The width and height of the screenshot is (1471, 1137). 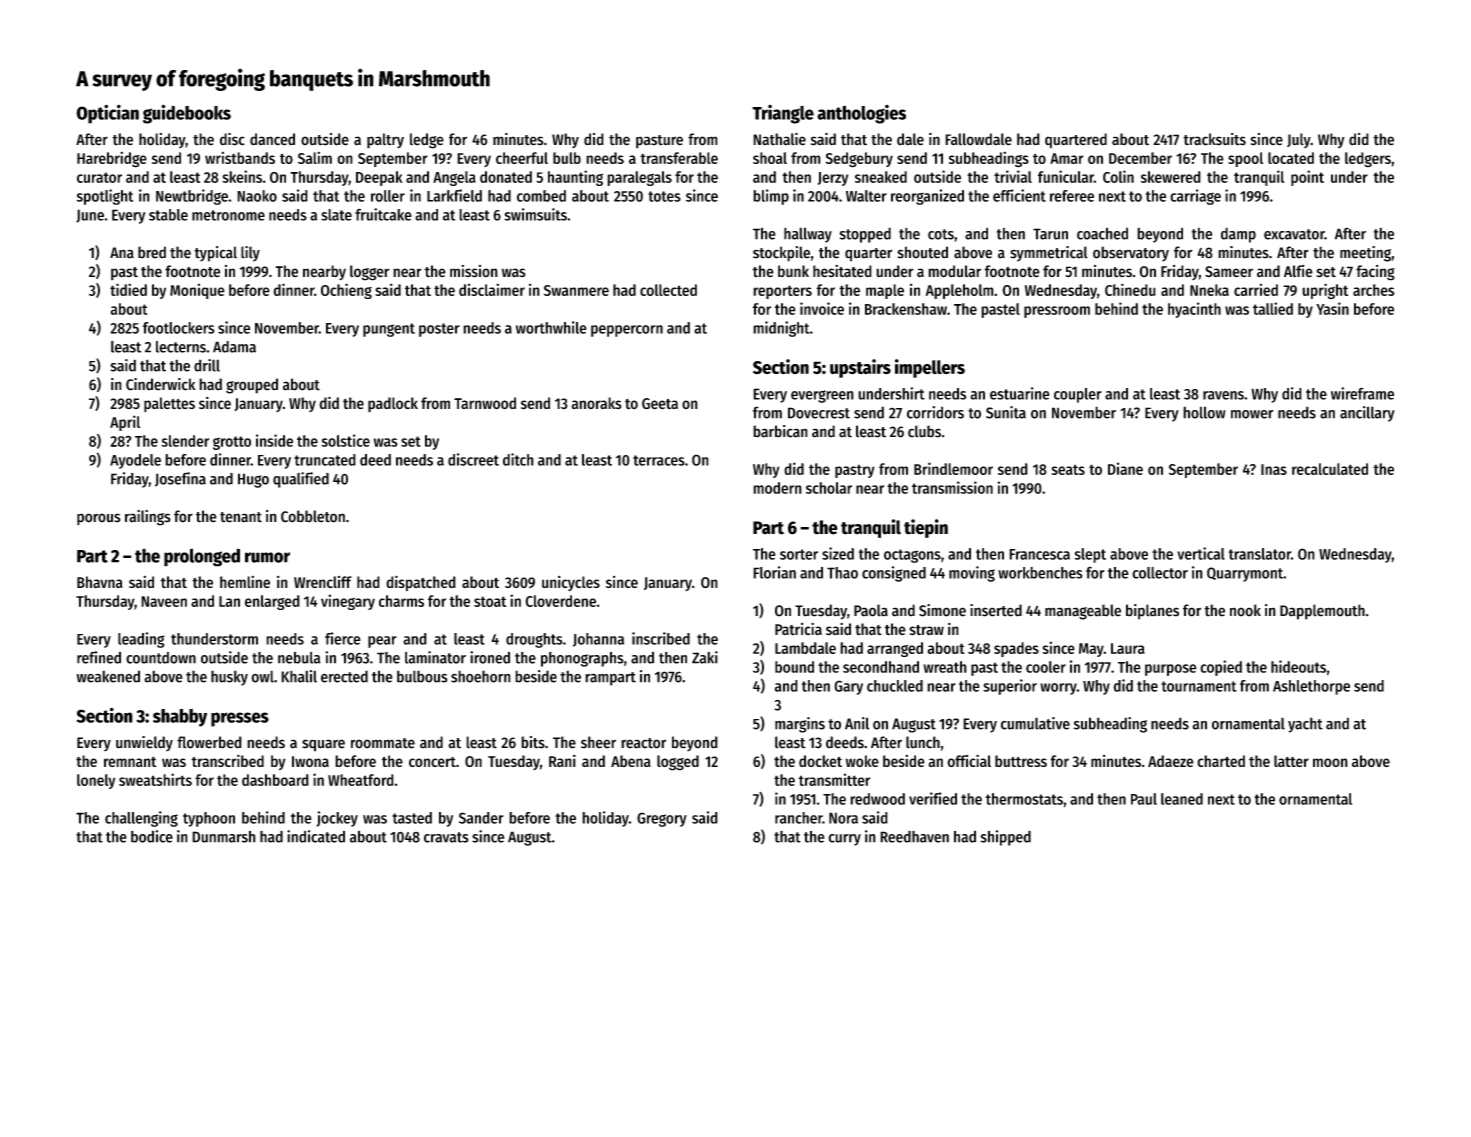 What do you see at coordinates (1068, 469) in the screenshot?
I see `seats` at bounding box center [1068, 469].
